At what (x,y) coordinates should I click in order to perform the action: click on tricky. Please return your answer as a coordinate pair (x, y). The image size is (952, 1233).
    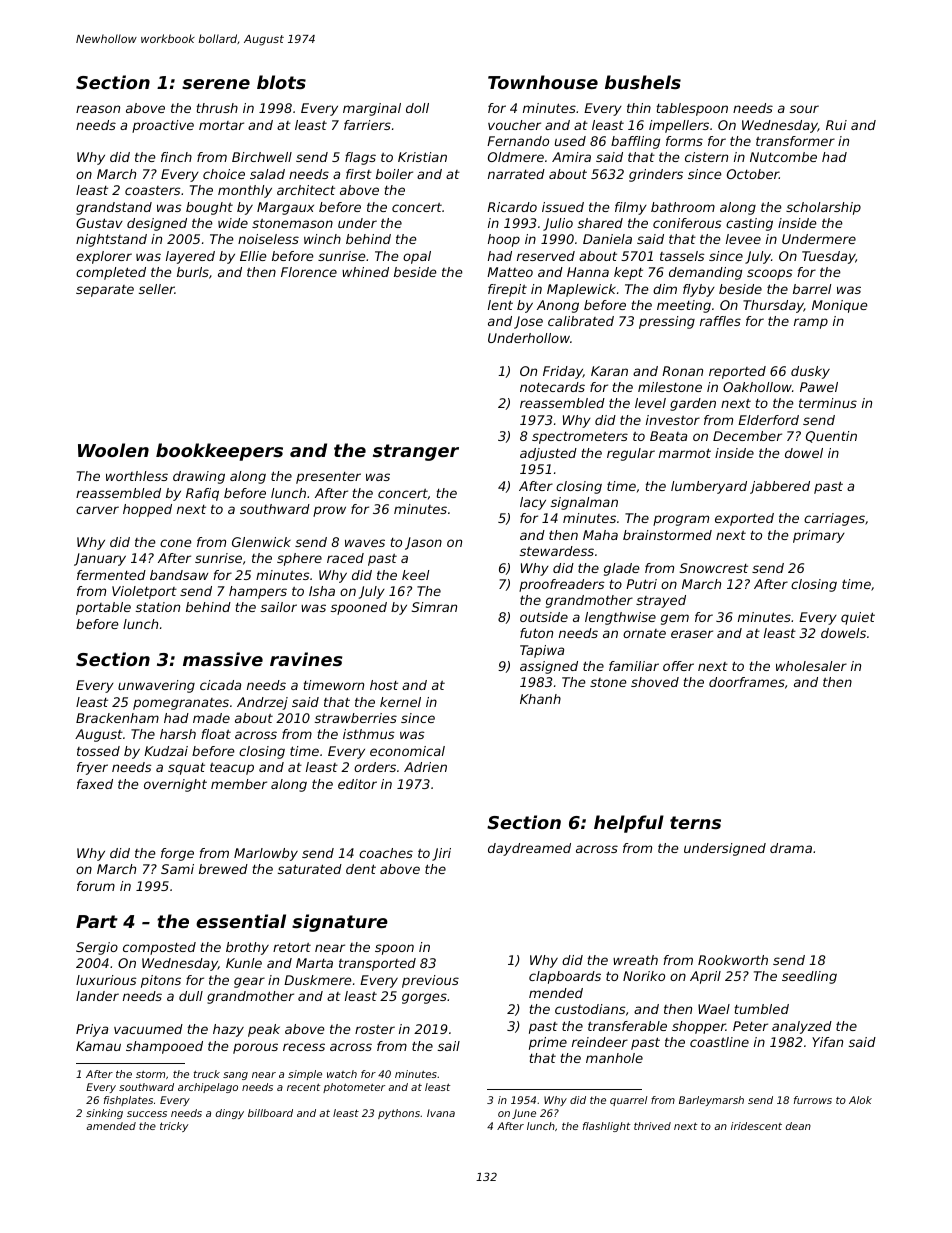
    Looking at the image, I should click on (174, 1127).
